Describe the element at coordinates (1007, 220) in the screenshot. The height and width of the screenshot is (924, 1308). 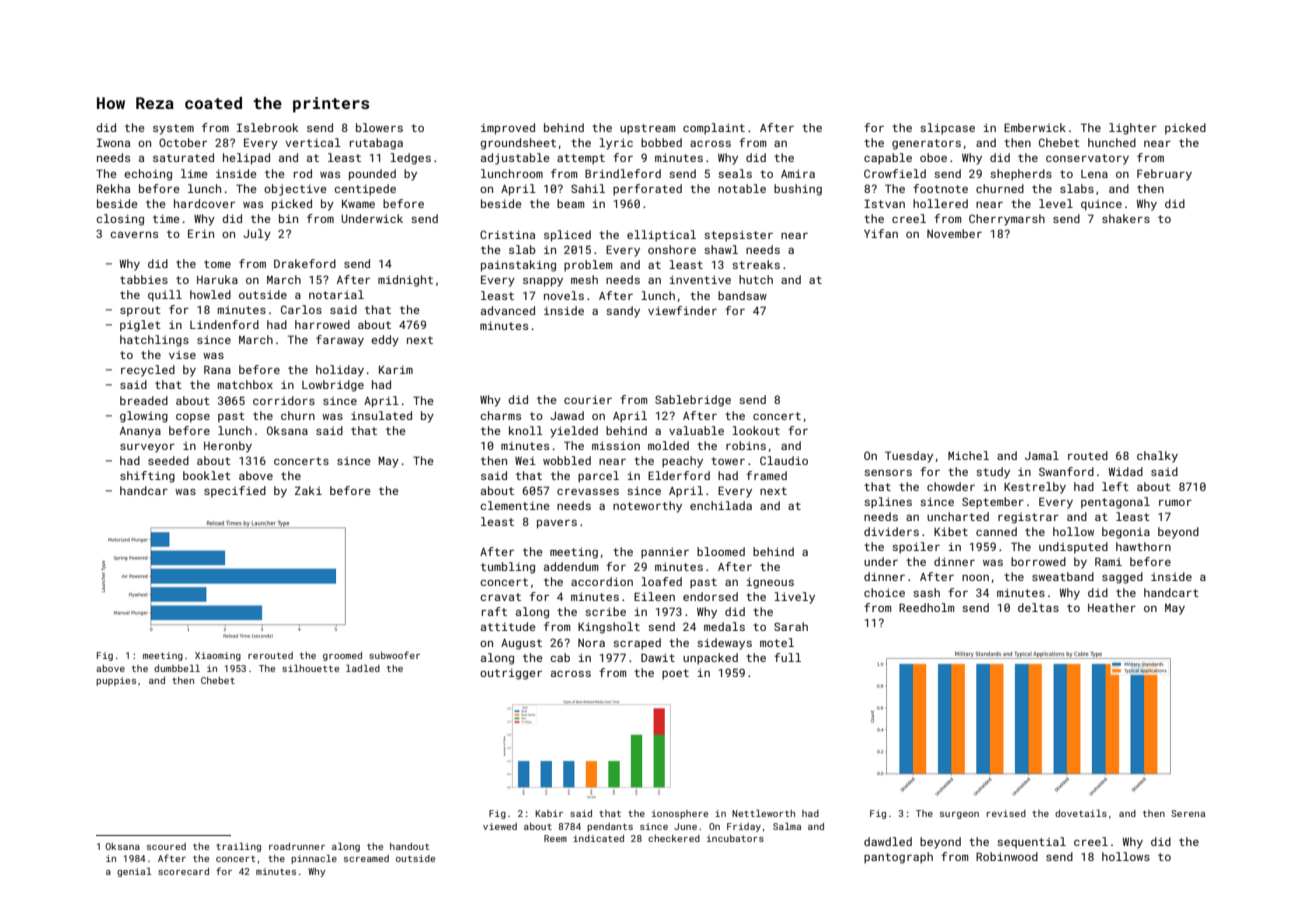
I see `Cherrymarsh` at that location.
